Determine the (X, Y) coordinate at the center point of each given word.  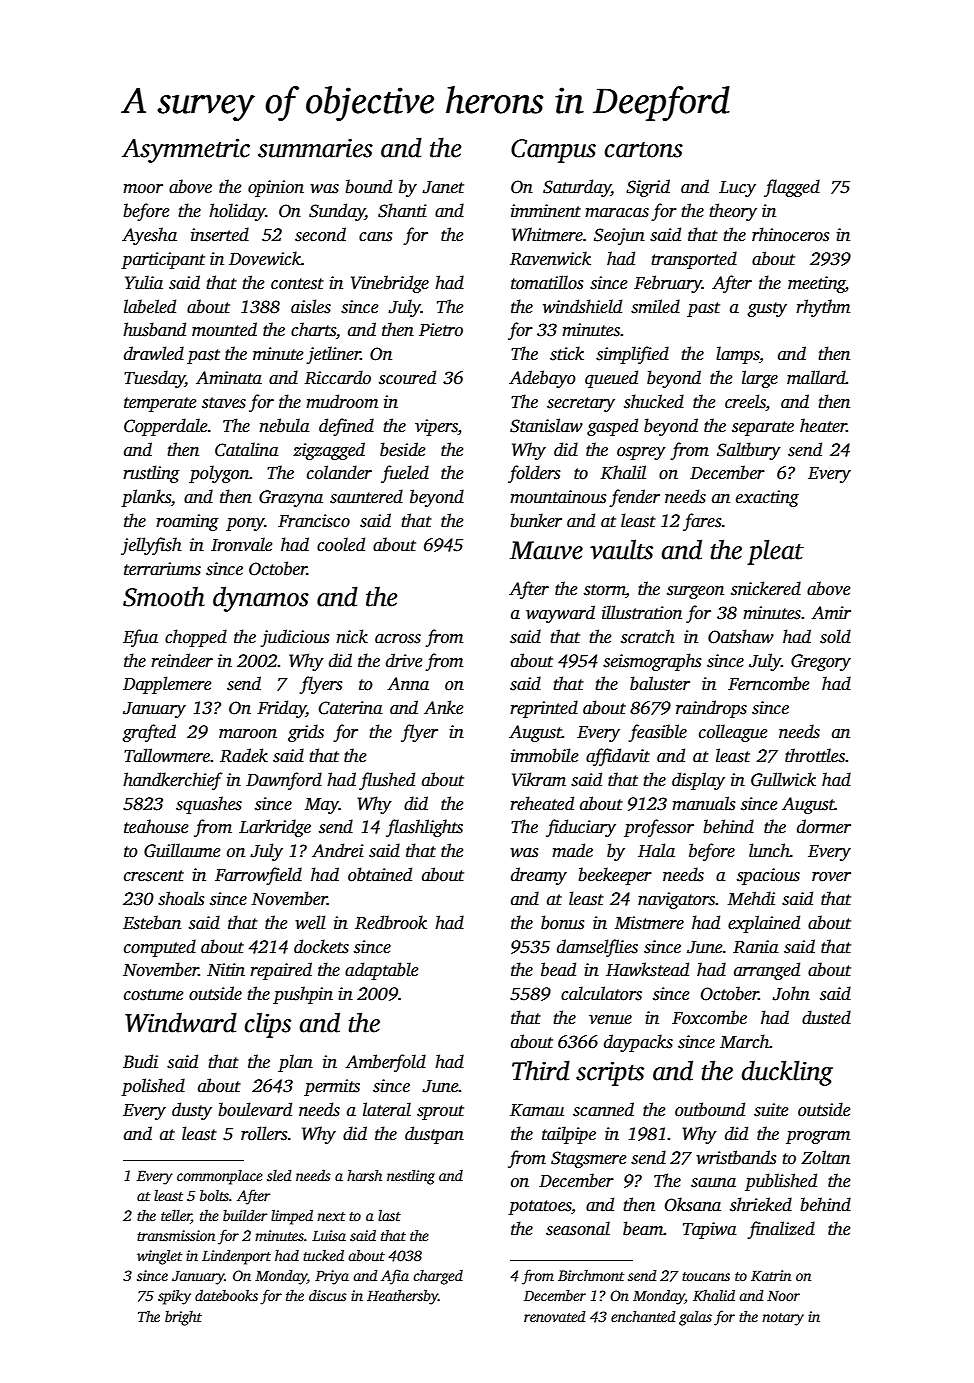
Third (541, 1070)
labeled (150, 306)
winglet (159, 1257)
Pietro (441, 330)
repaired (281, 971)
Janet (443, 187)
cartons (644, 150)
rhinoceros (790, 234)
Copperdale (165, 427)
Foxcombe (709, 1017)
